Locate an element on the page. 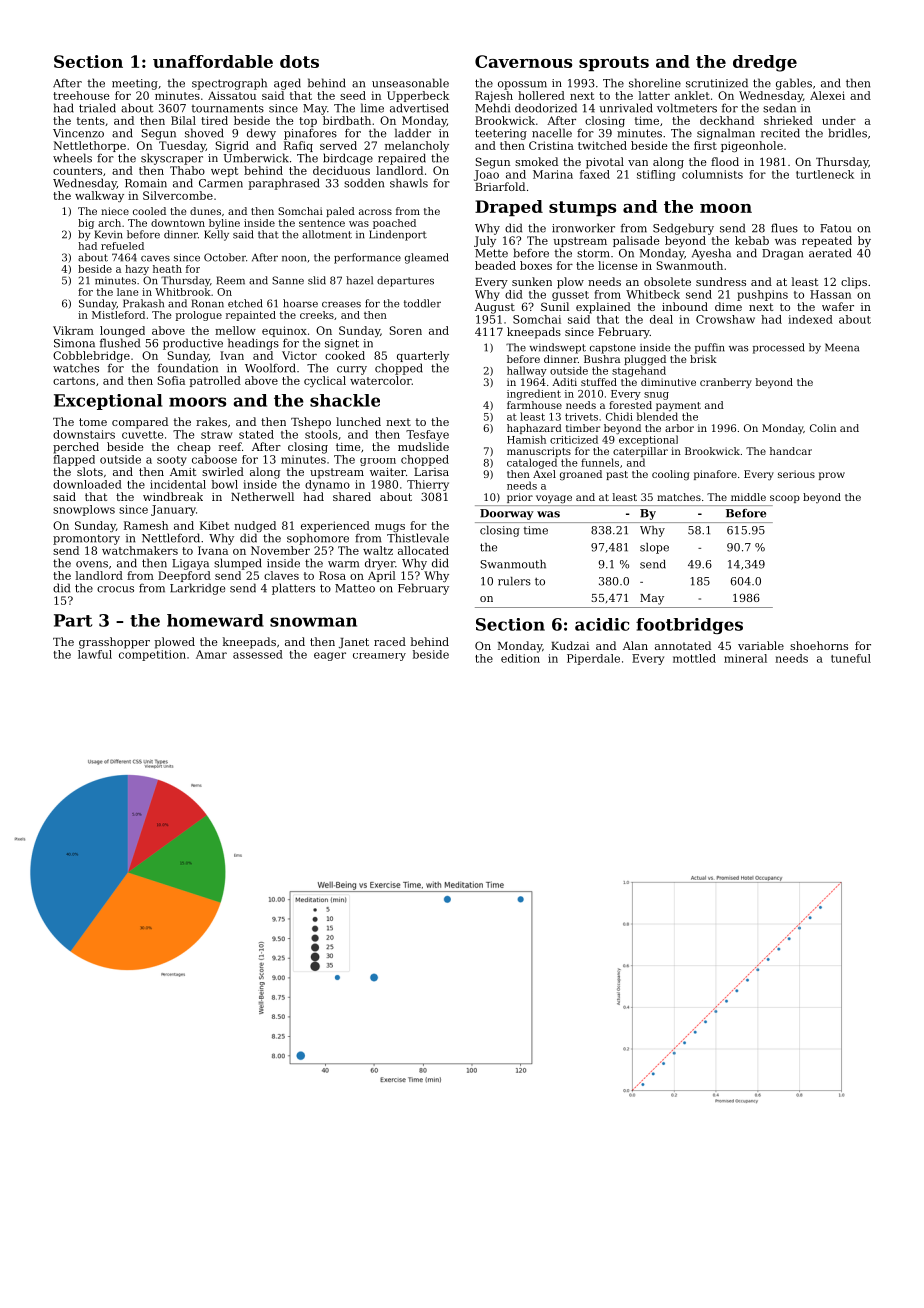  manuscripts is located at coordinates (539, 452).
